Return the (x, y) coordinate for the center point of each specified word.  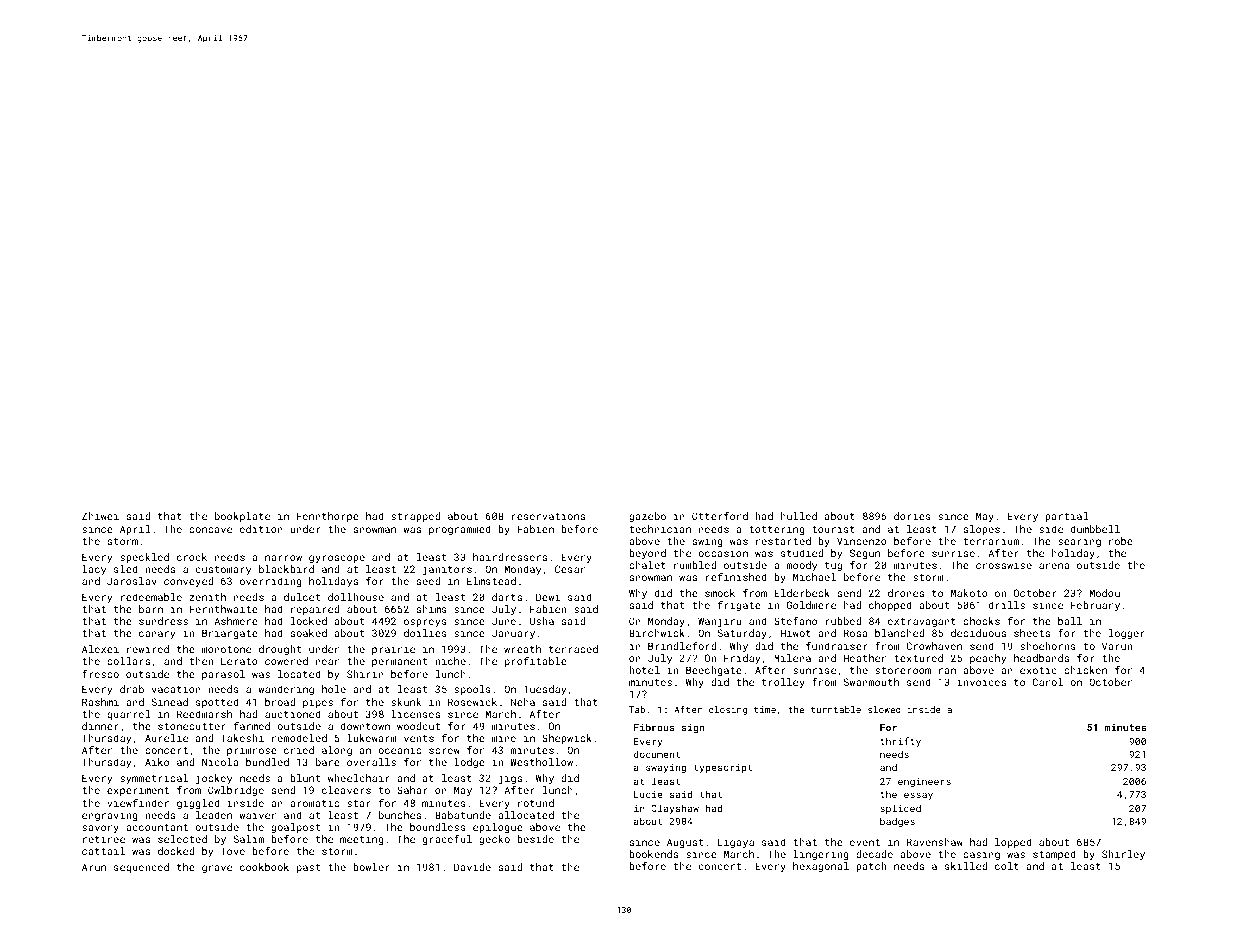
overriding (271, 582)
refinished (736, 577)
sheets (1032, 633)
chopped (890, 606)
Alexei (100, 649)
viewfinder (138, 803)
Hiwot (795, 633)
